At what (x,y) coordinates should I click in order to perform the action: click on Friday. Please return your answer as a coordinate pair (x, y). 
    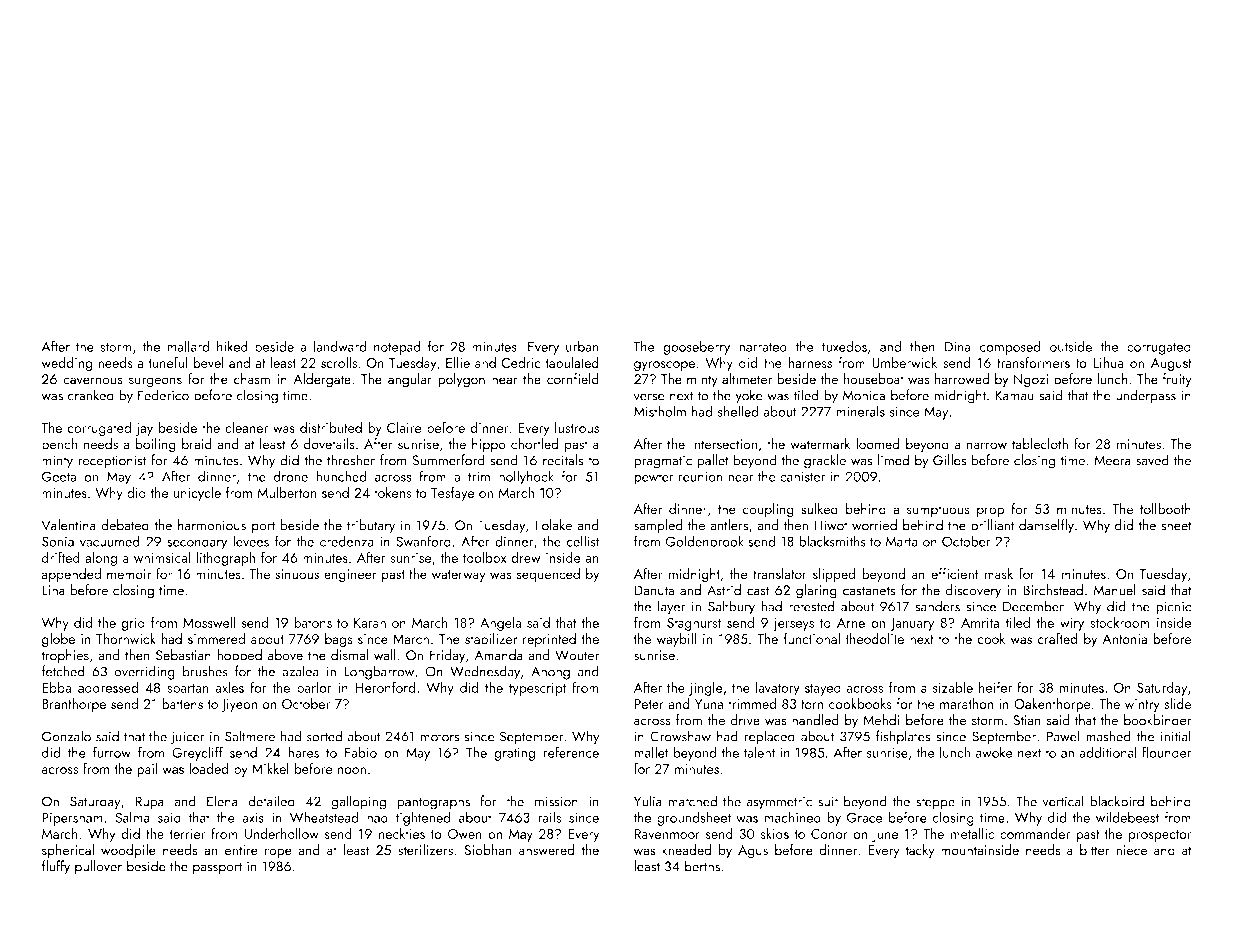
    Looking at the image, I should click on (447, 656).
